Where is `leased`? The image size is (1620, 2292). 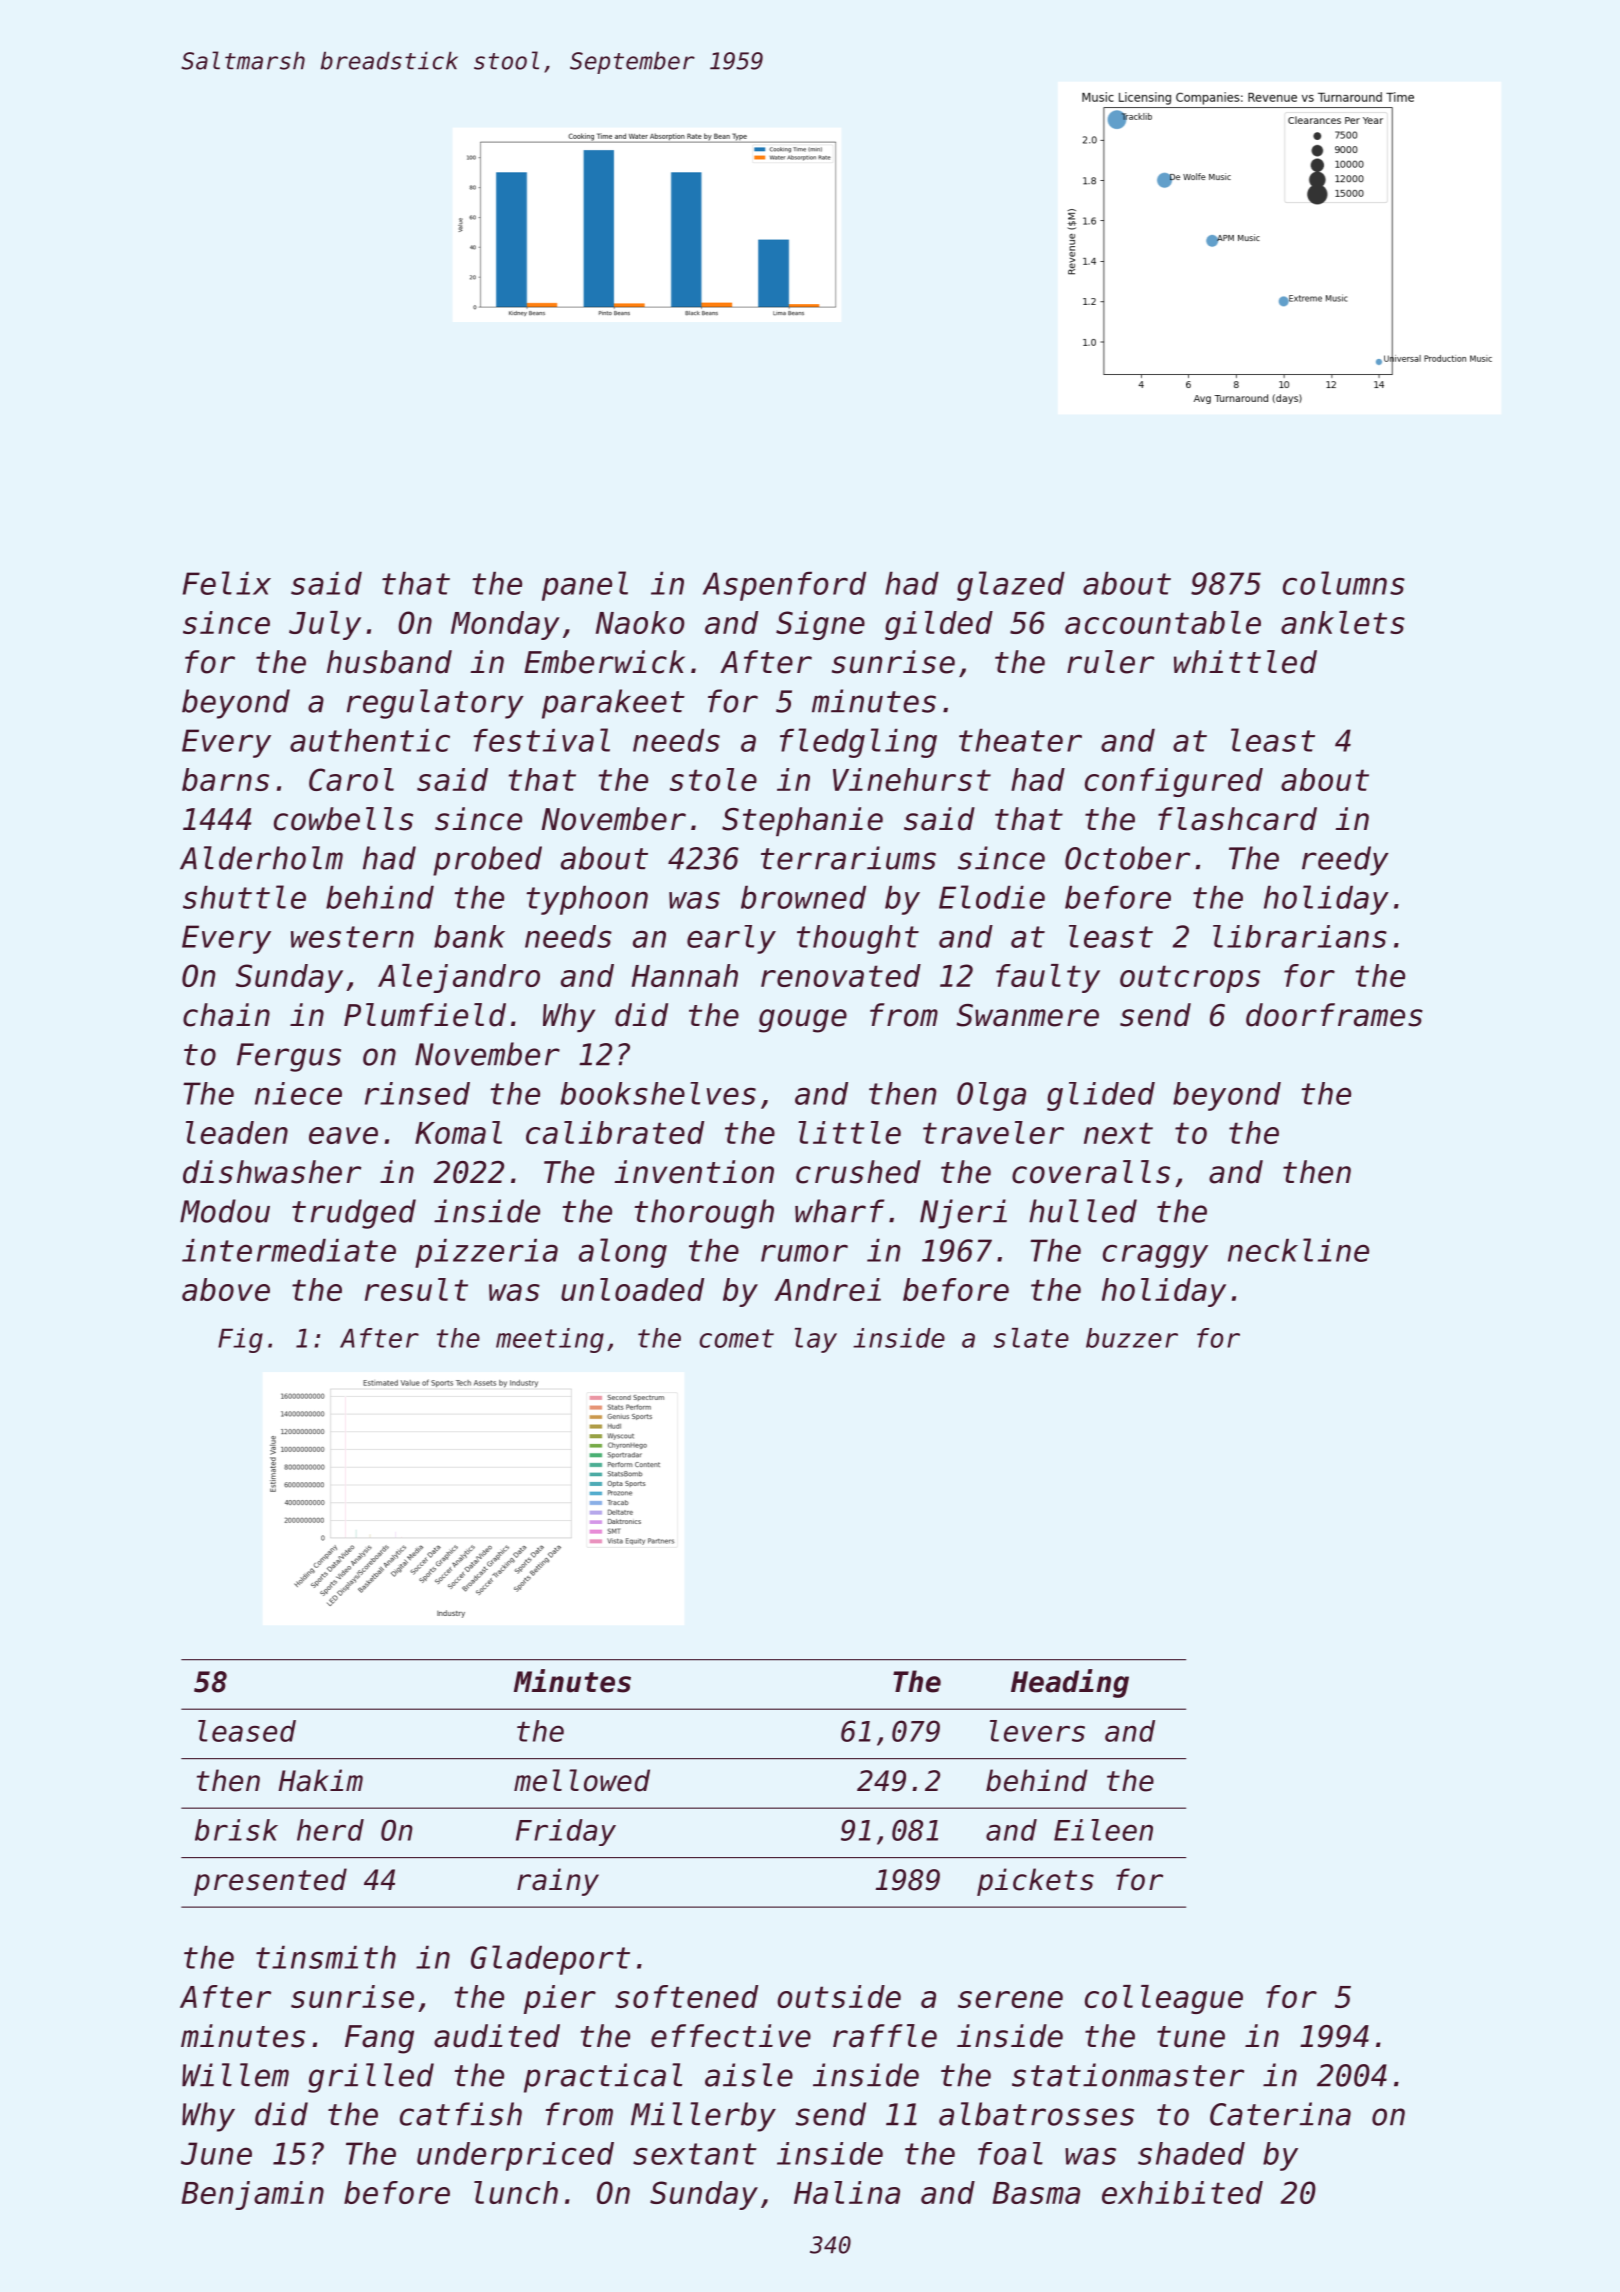
leased is located at coordinates (247, 1731).
